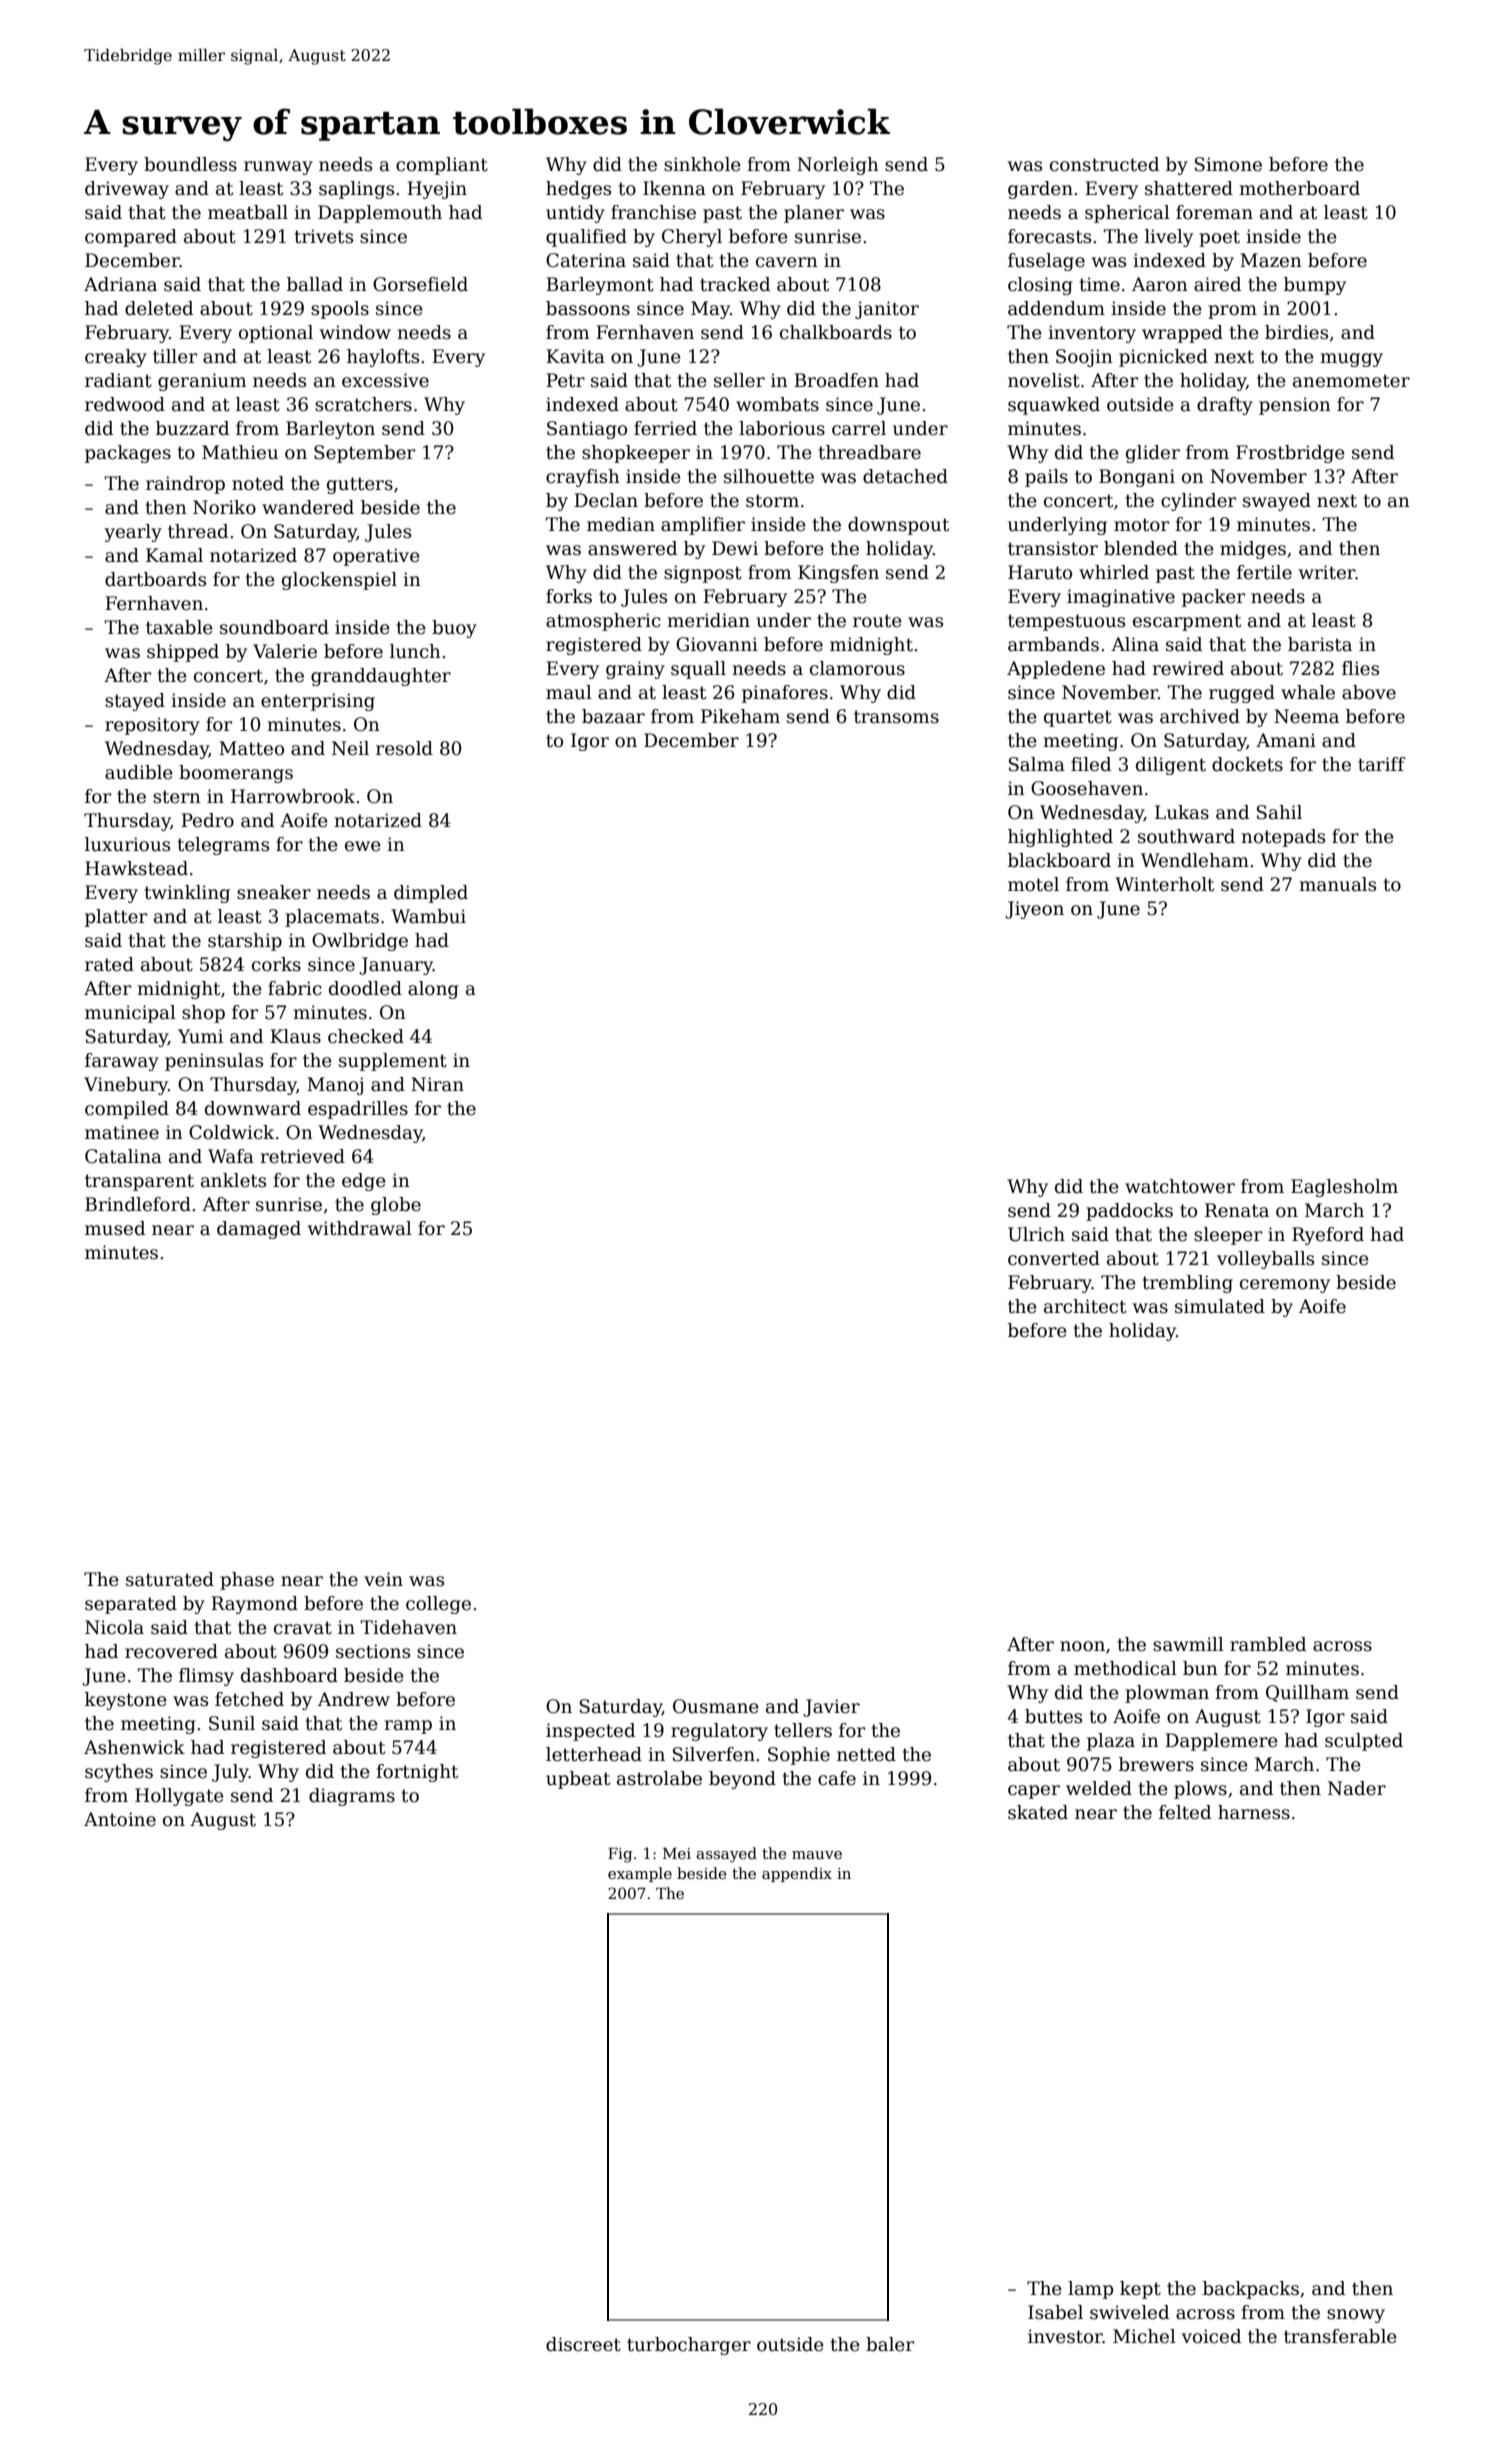 This document has width=1496, height=2464. I want to click on Antoine, so click(120, 1819).
